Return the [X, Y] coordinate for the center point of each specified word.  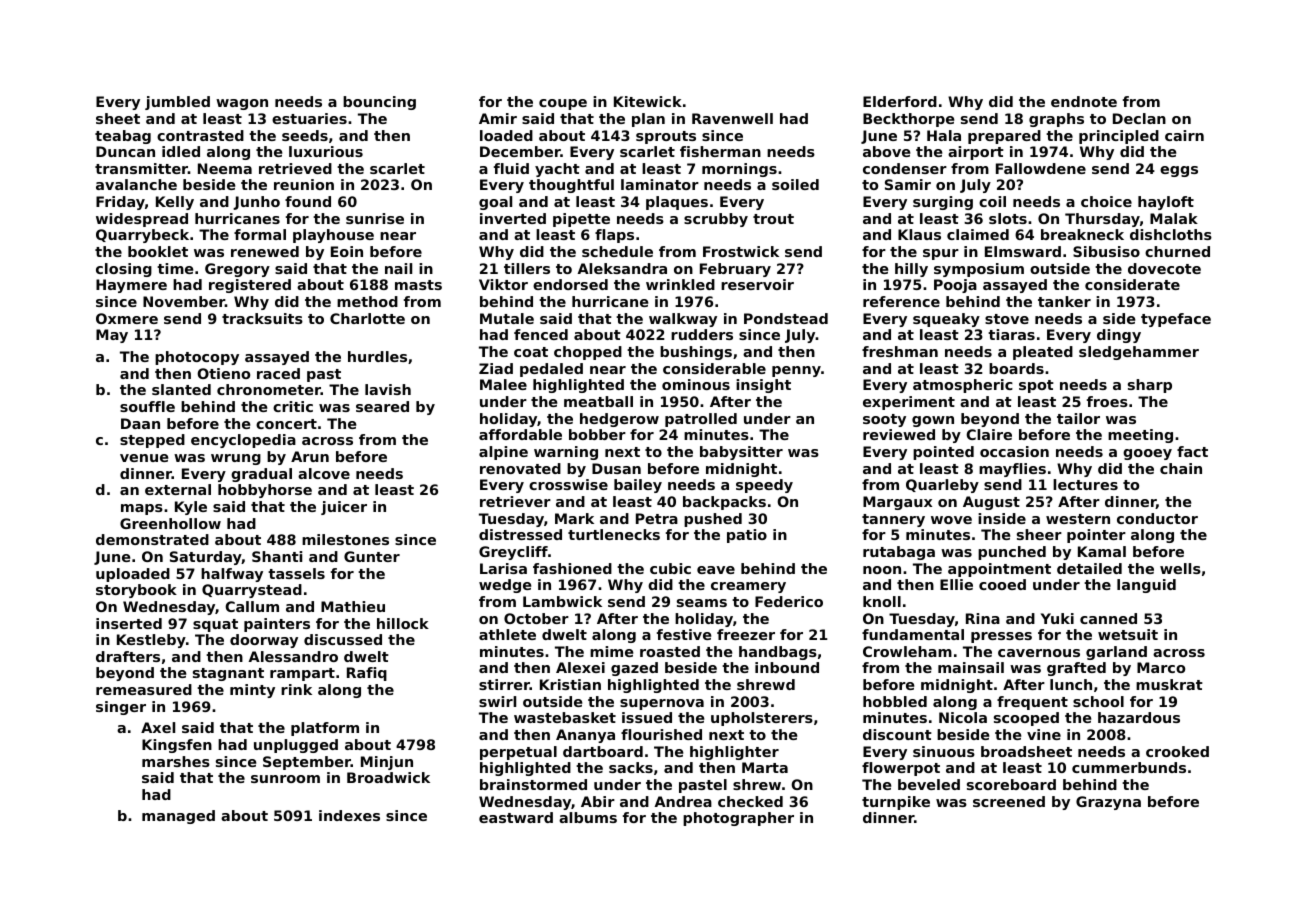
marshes [176, 761]
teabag [123, 137]
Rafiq [367, 674]
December [520, 151]
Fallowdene [1041, 168]
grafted [1076, 669]
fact [1192, 451]
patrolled [701, 420]
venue [144, 458]
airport [976, 153]
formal [260, 234]
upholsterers [762, 719]
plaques [677, 203]
